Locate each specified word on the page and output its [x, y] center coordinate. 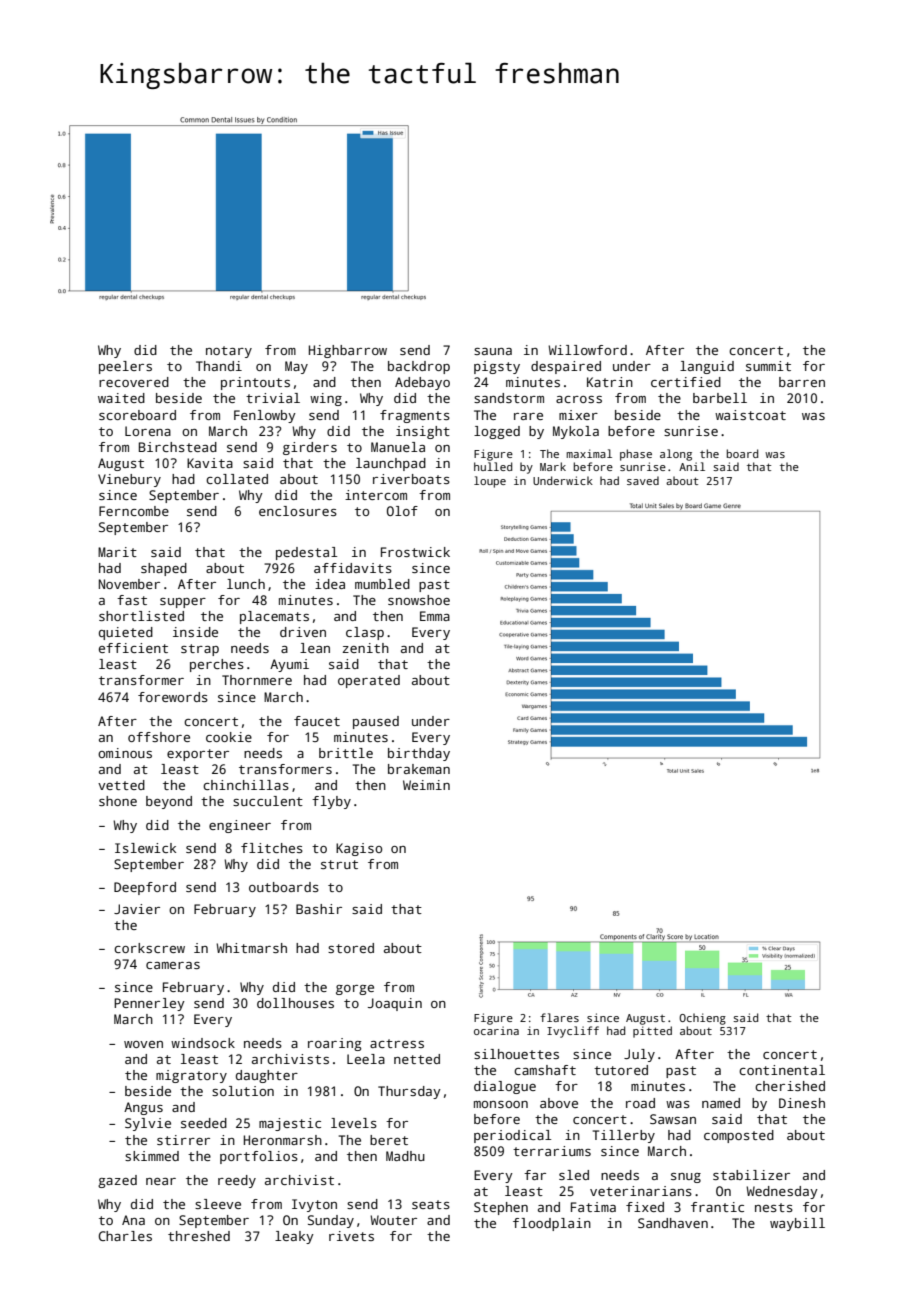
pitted [652, 1032]
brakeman [419, 769]
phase [636, 455]
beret [389, 1140]
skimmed [152, 1156]
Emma [435, 616]
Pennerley [149, 1004]
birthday [419, 754]
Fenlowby [265, 416]
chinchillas [246, 785]
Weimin [426, 785]
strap [200, 650]
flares [559, 1017]
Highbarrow [348, 351]
